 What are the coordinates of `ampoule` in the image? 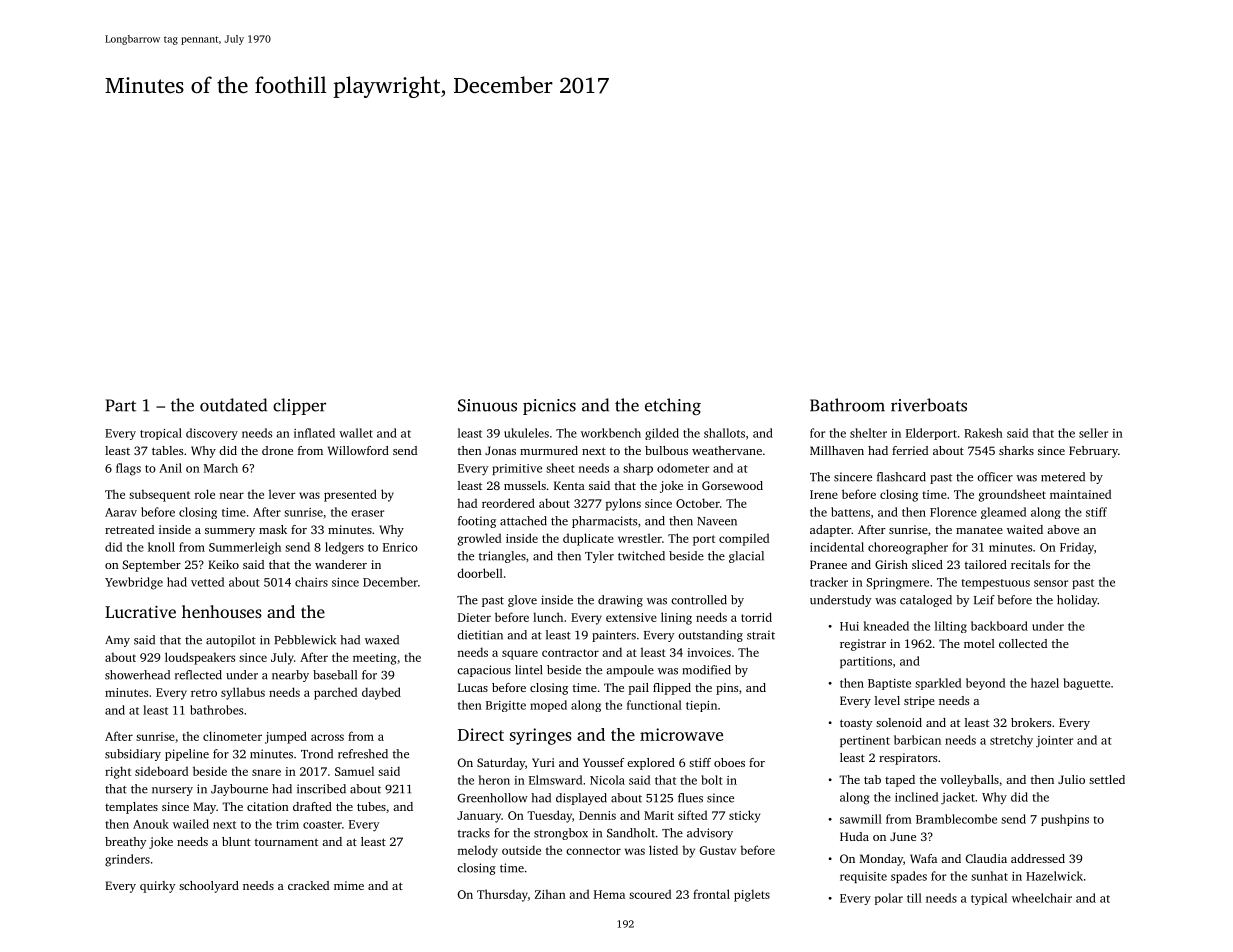 It's located at (630, 671).
